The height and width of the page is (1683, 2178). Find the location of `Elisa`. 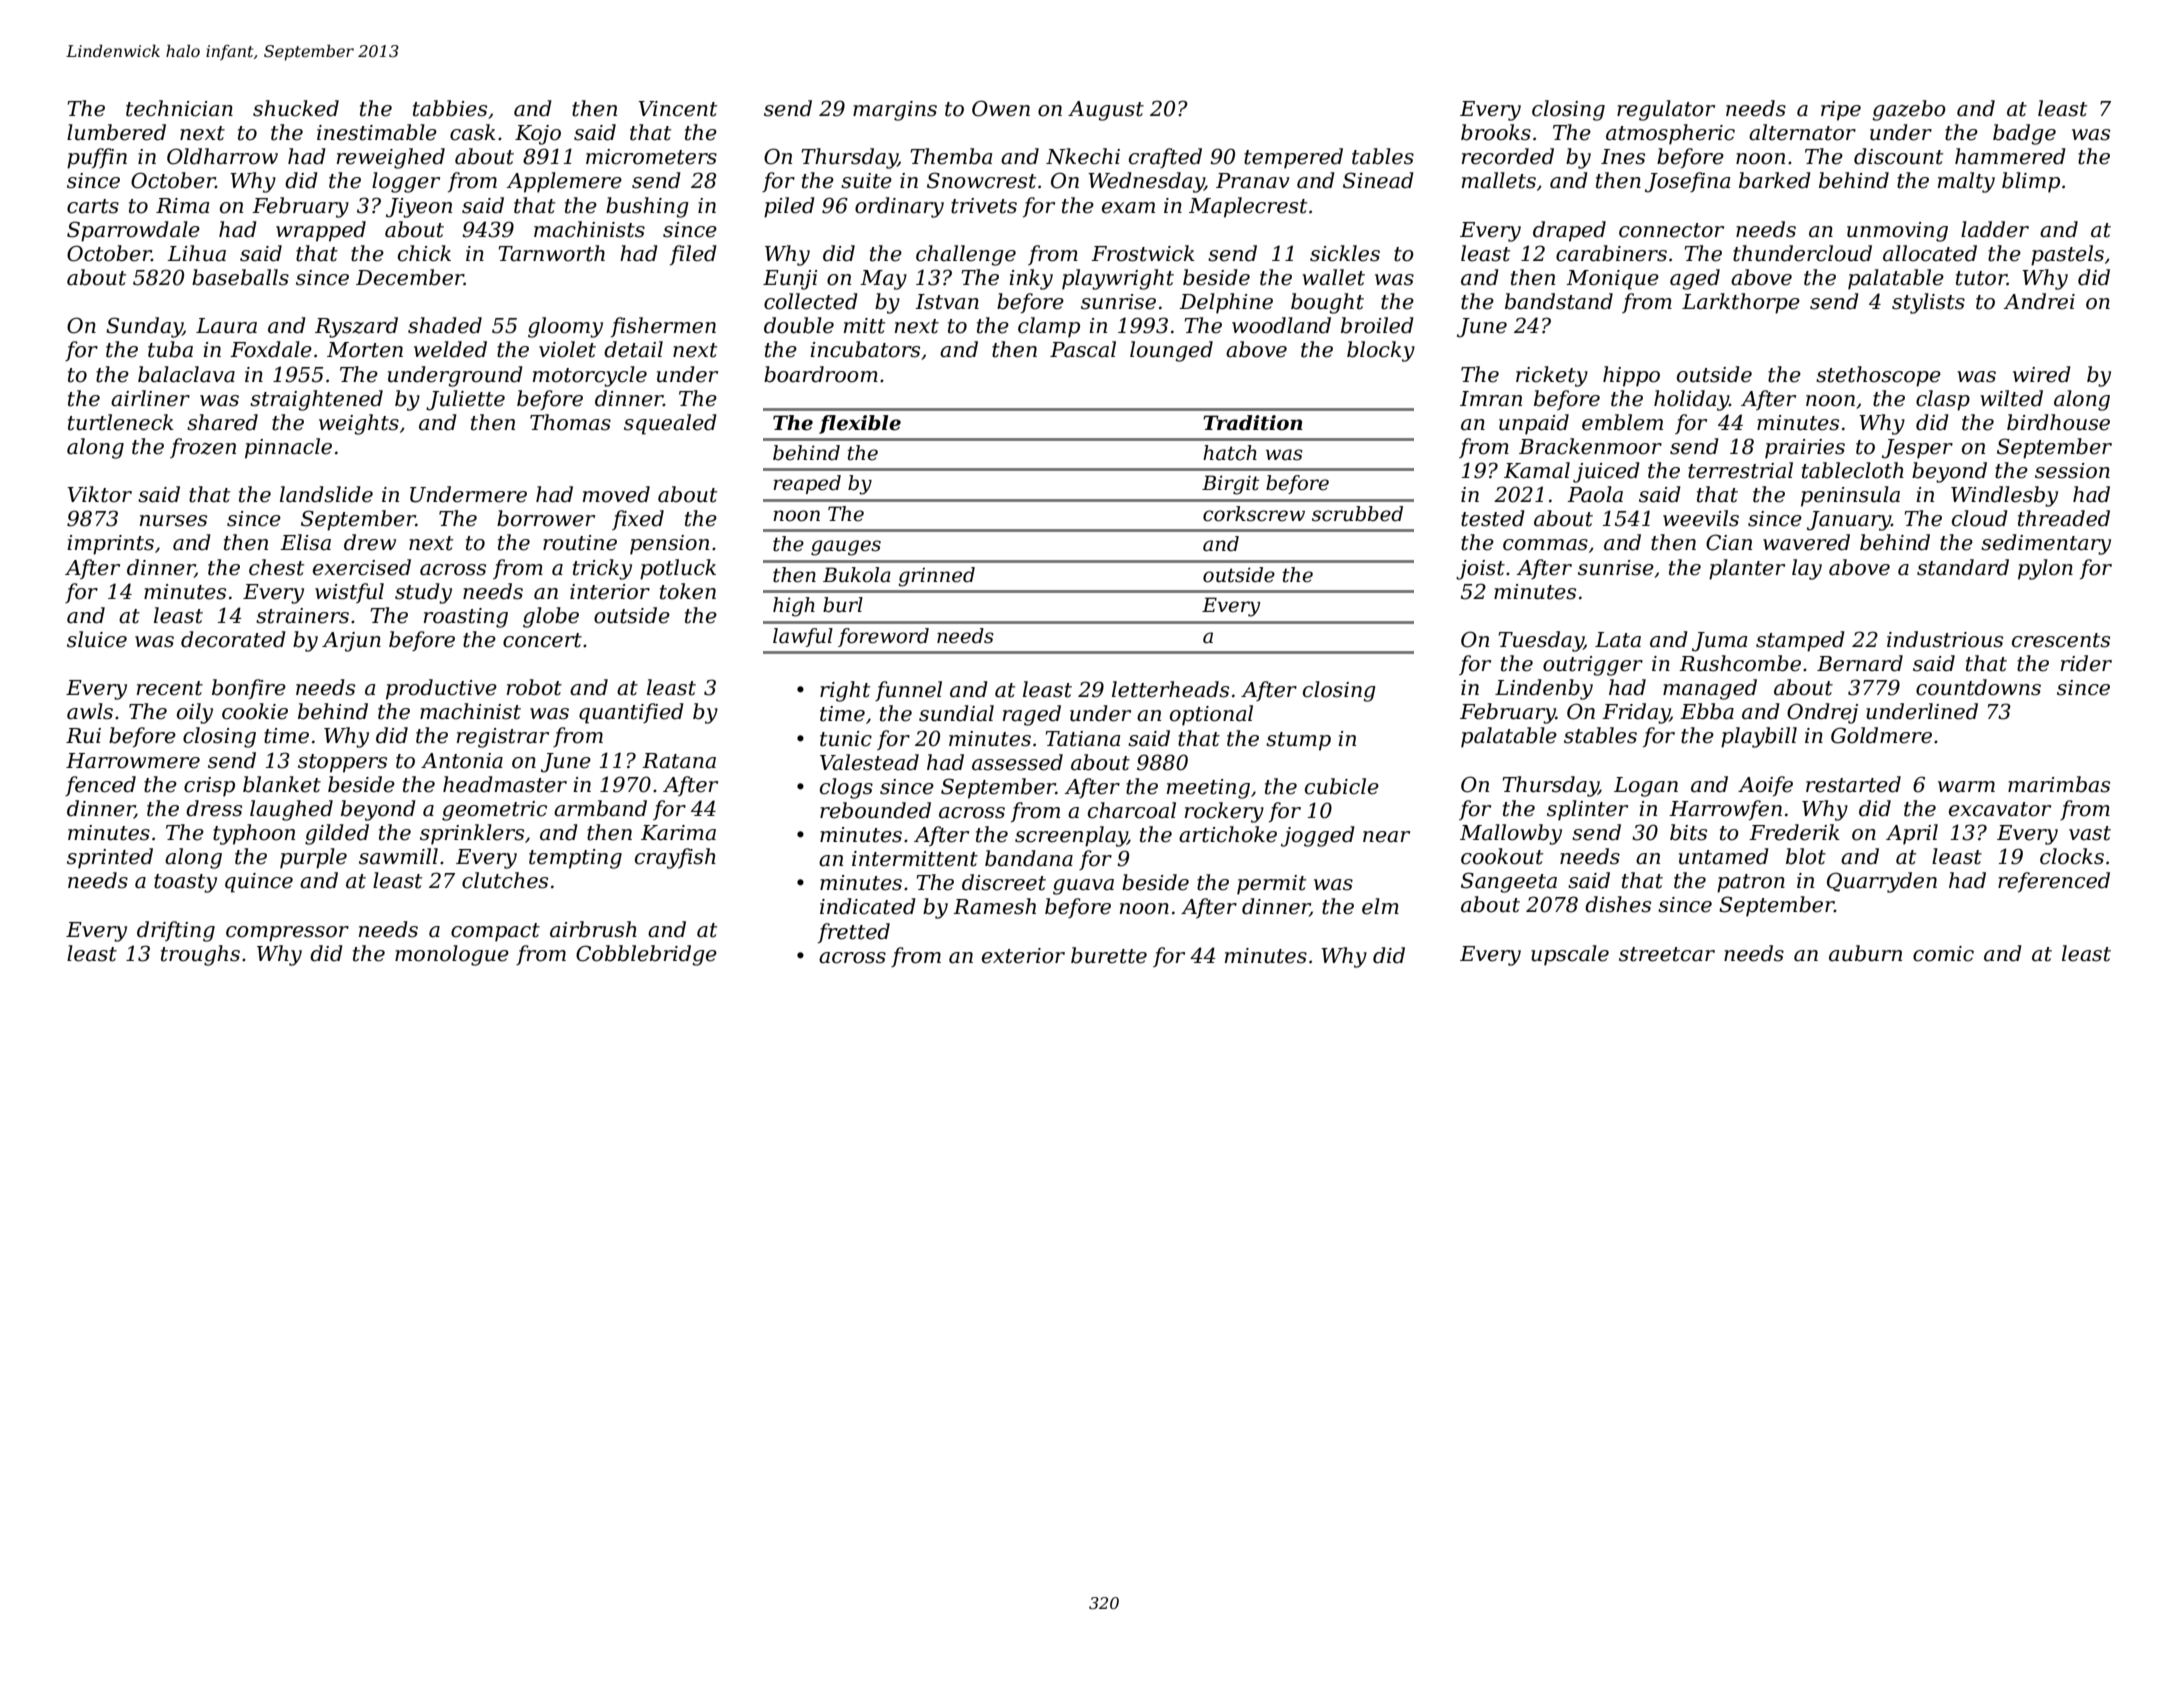

Elisa is located at coordinates (305, 542).
